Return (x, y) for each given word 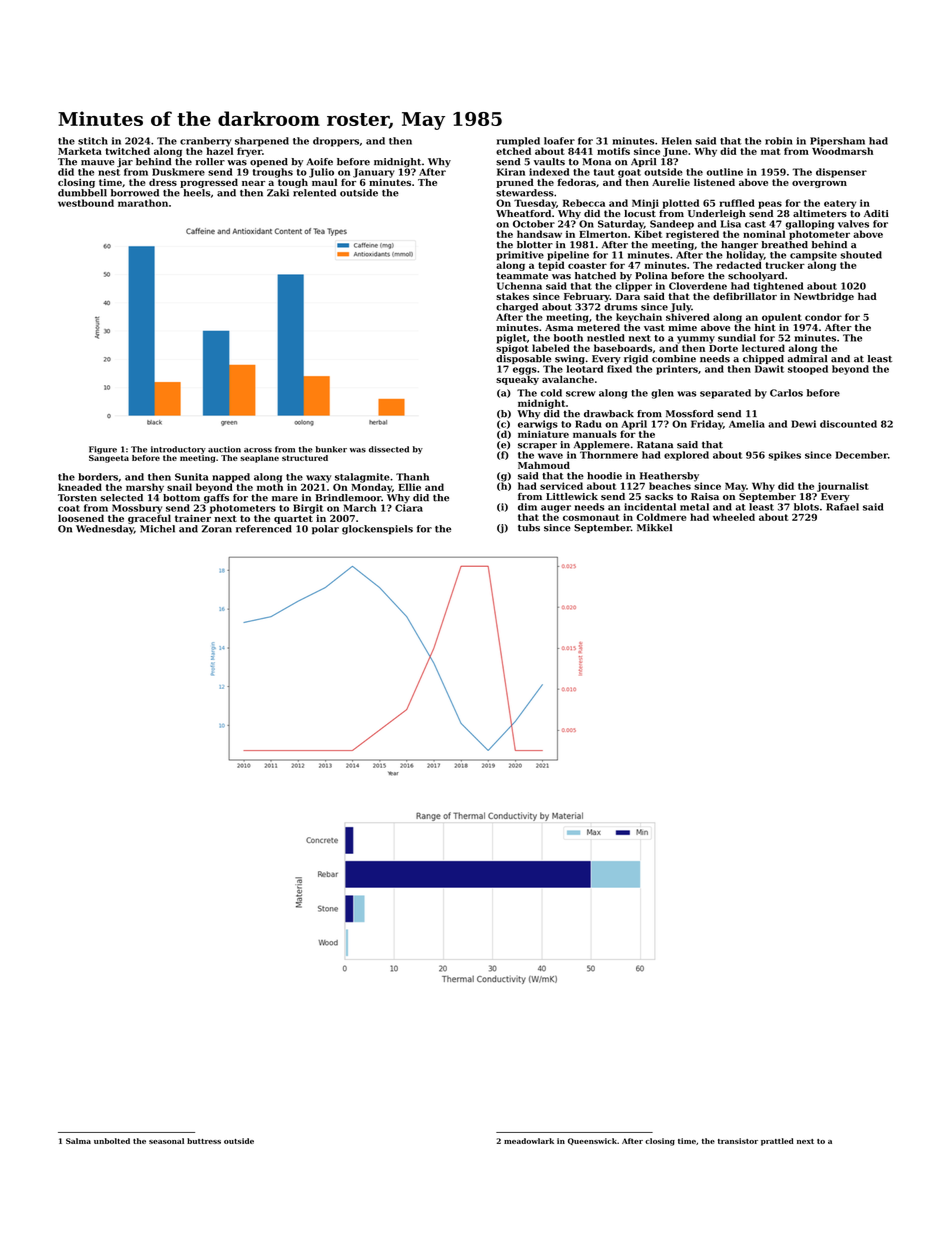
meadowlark (529, 1141)
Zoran (217, 529)
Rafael (842, 507)
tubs (529, 528)
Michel (157, 529)
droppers (336, 142)
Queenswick (592, 1141)
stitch (93, 141)
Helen (677, 141)
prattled (777, 1142)
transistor (738, 1141)
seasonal (166, 1141)
